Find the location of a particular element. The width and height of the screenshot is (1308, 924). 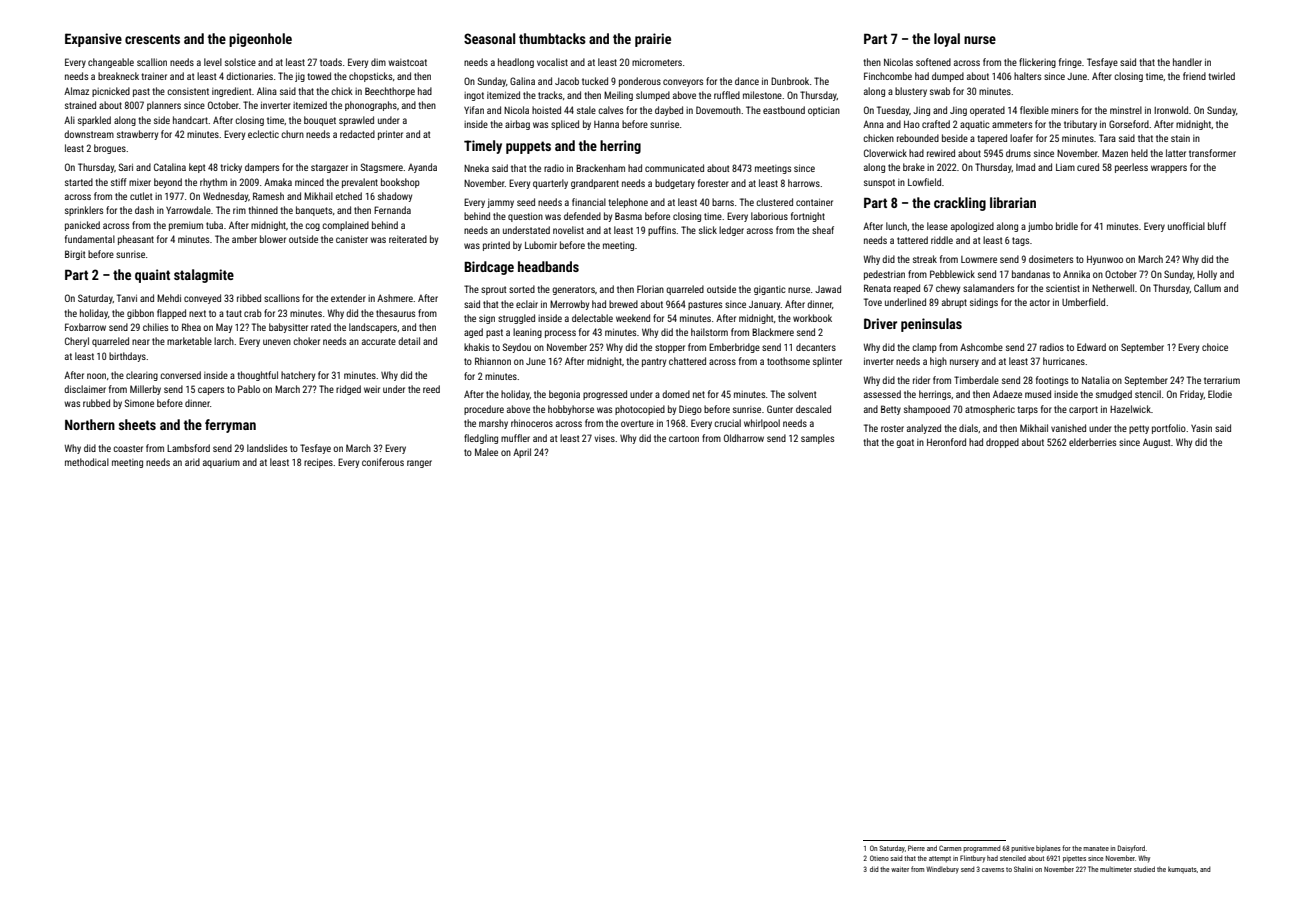

phonographs is located at coordinates (371, 106).
